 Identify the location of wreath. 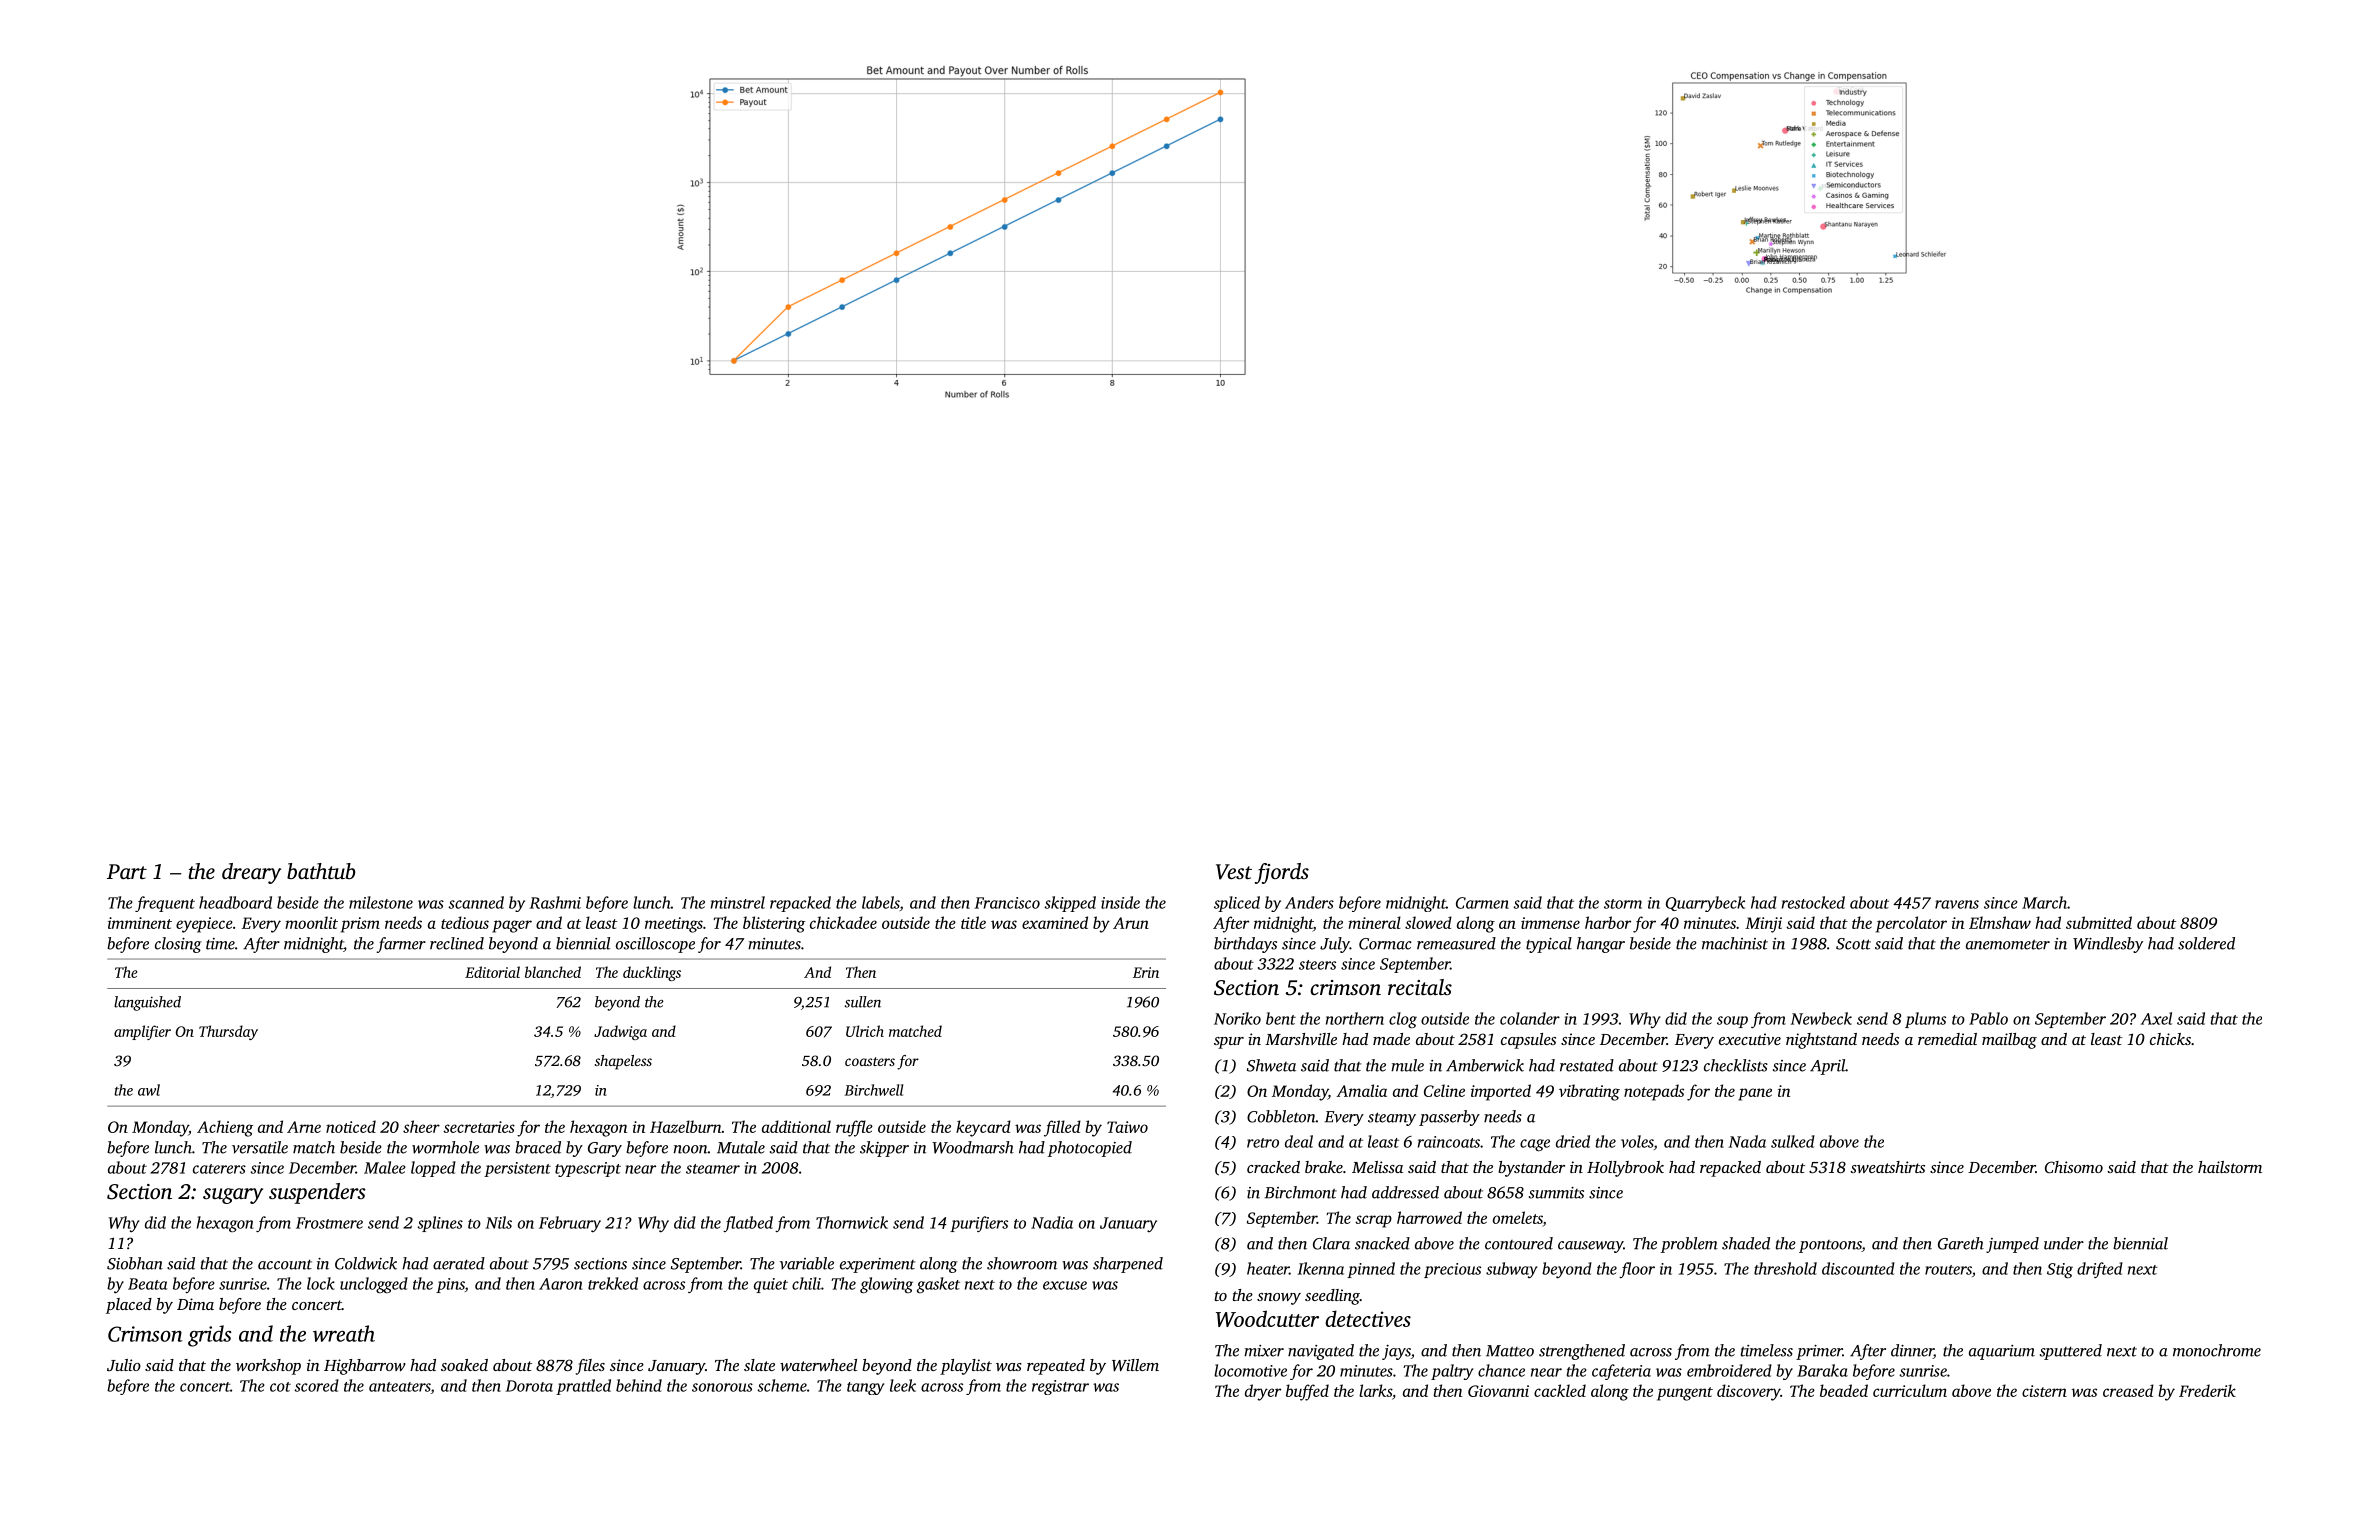
(344, 1333).
